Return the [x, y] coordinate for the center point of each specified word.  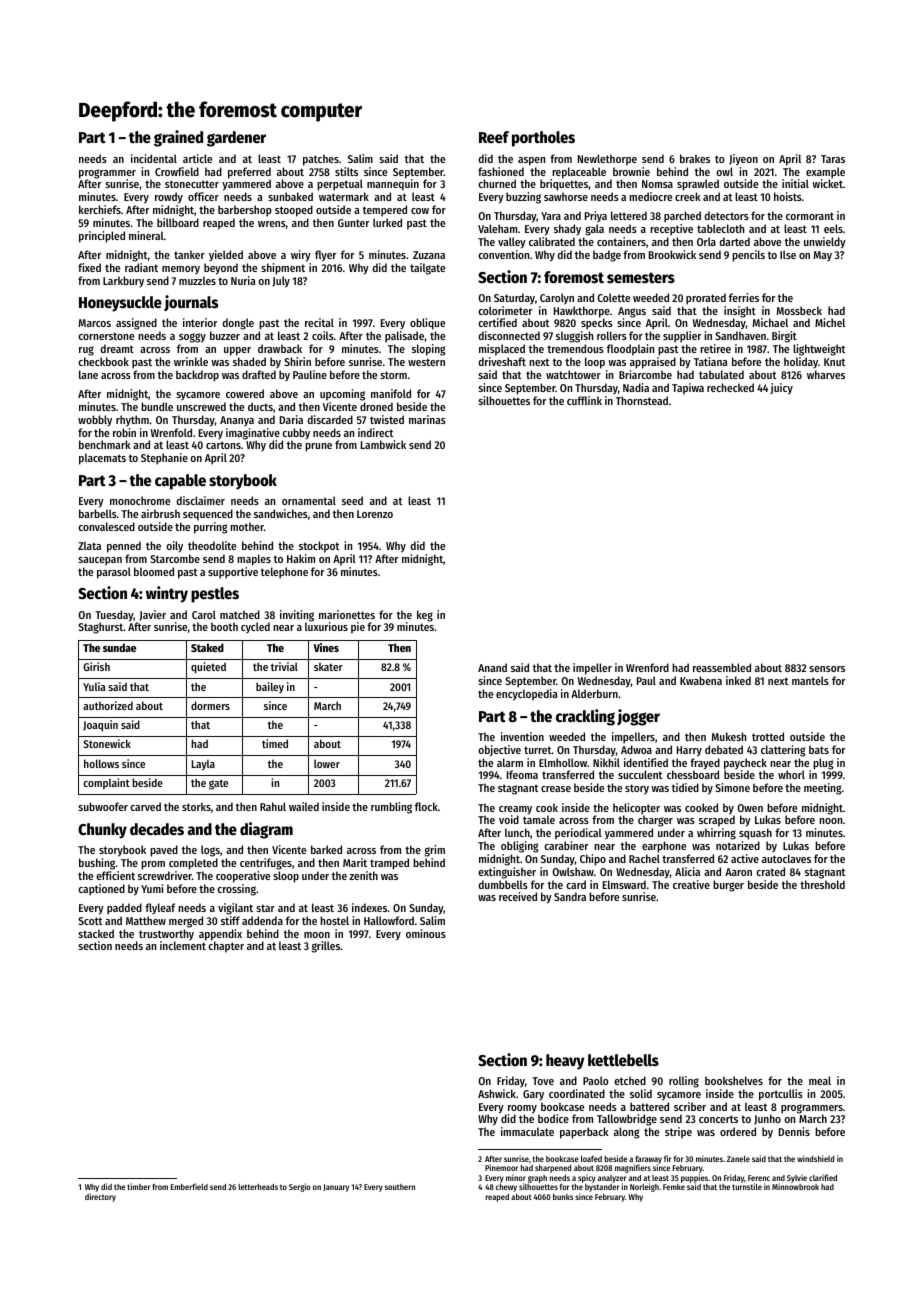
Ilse [788, 254]
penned [124, 547]
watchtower [573, 374]
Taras [833, 159]
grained [178, 138]
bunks [563, 1197]
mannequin [393, 185]
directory [100, 1197]
